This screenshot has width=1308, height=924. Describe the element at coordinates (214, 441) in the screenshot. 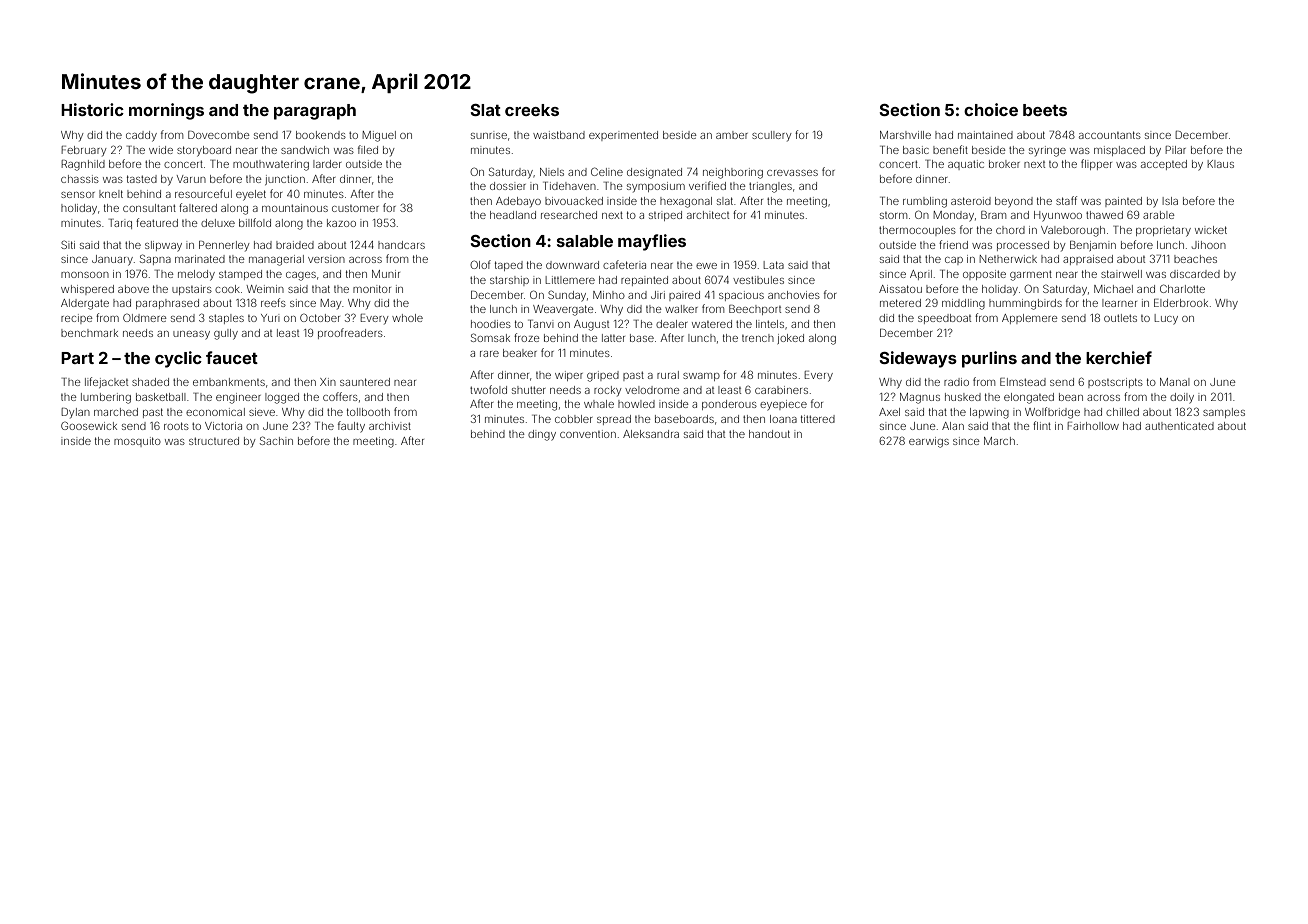

I see `structured` at that location.
